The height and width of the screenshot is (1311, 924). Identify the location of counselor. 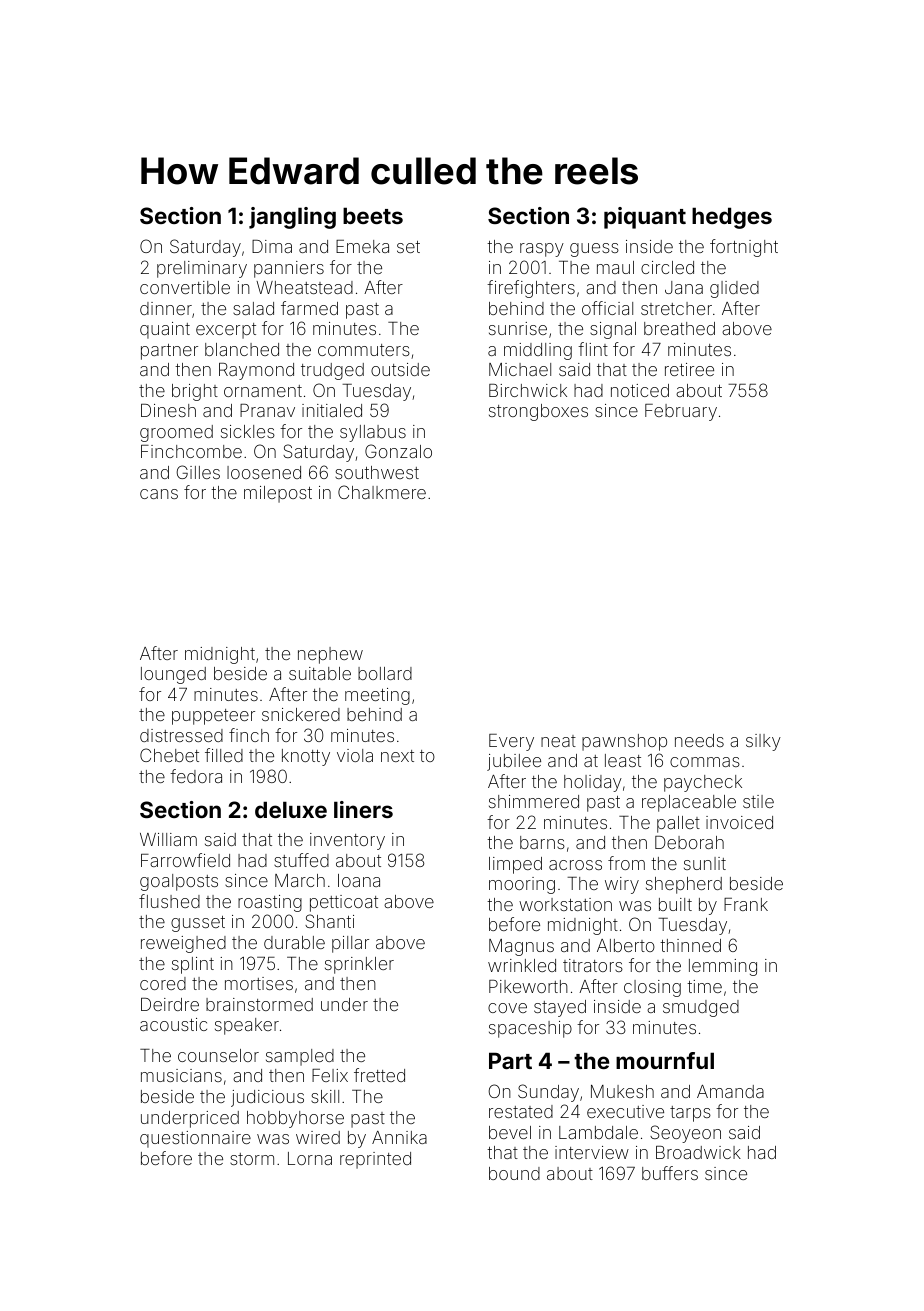
(218, 1055).
